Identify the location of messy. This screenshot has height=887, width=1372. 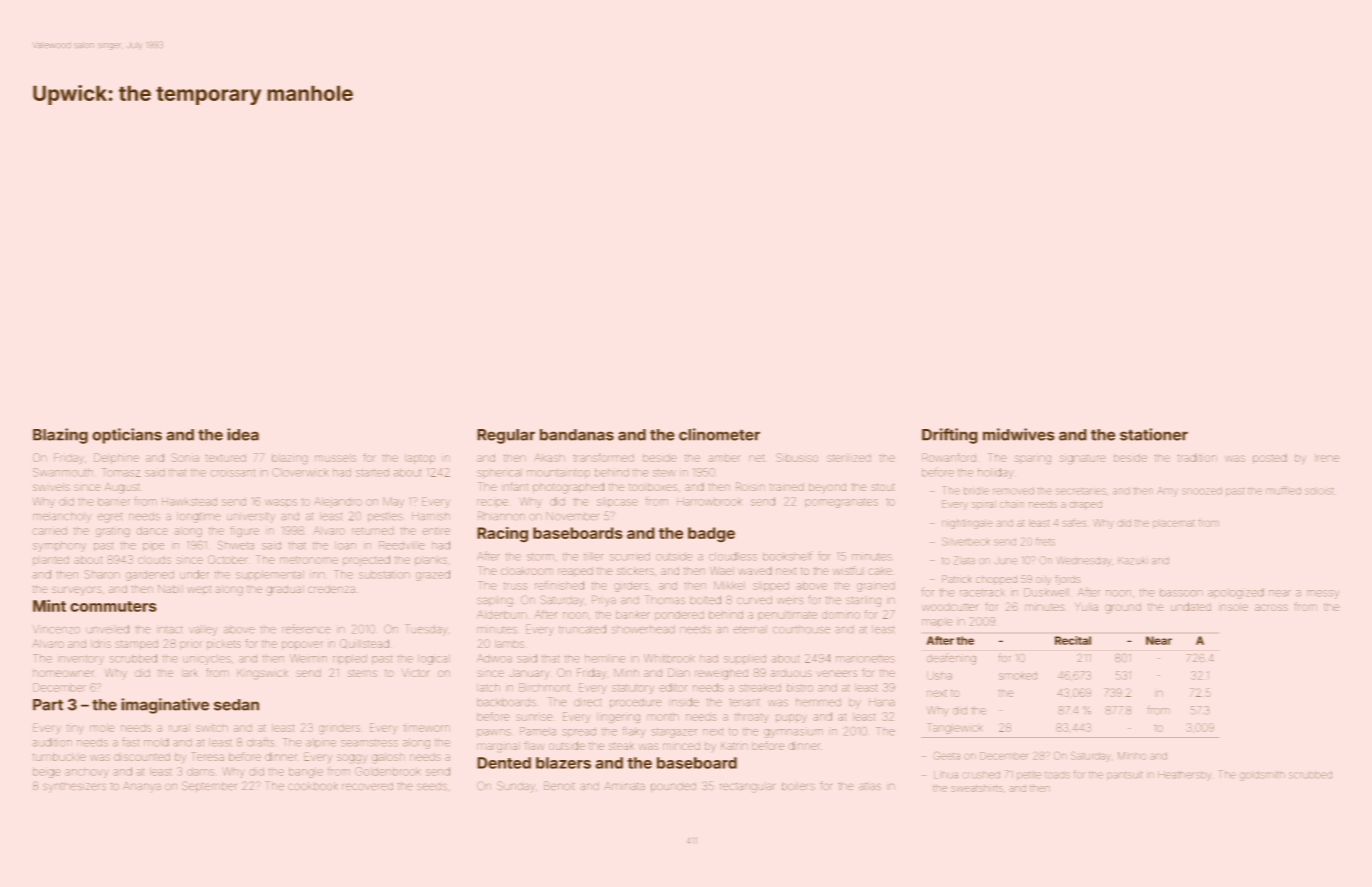
(1323, 594).
